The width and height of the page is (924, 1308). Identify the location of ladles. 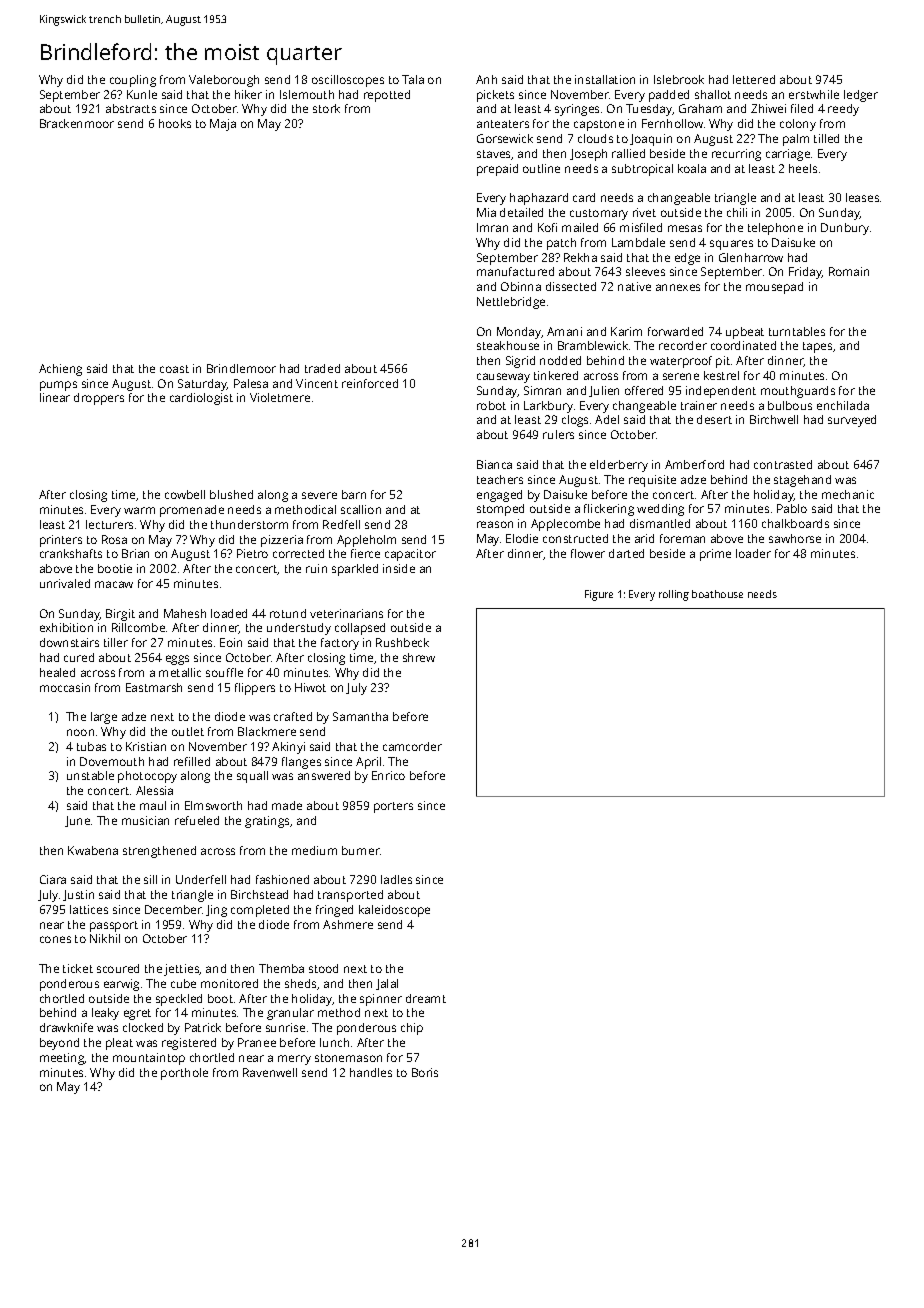
(396, 879).
